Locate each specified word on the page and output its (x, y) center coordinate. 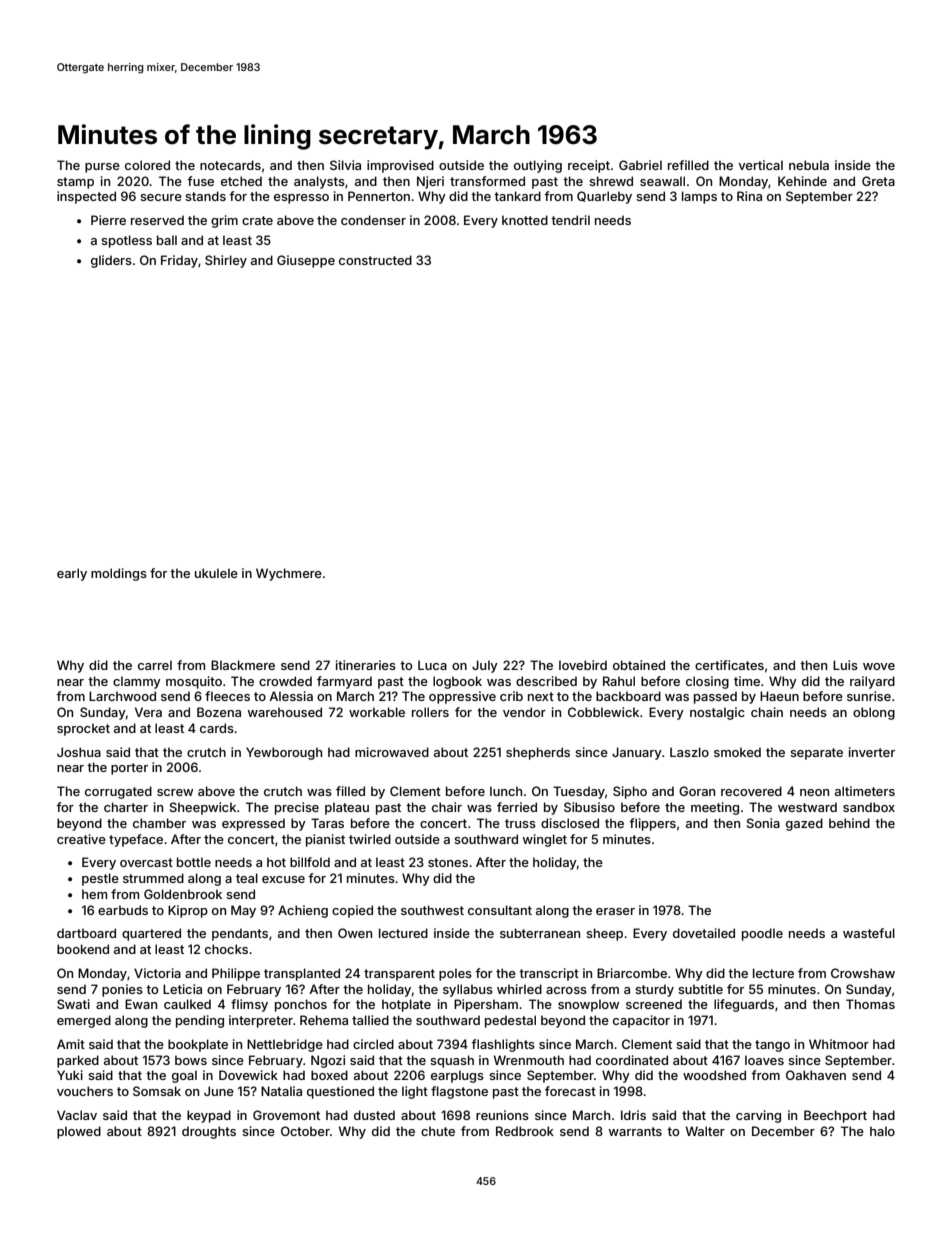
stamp (75, 183)
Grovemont (286, 1115)
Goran (697, 791)
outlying (538, 166)
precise (297, 808)
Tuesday (579, 792)
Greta (878, 181)
